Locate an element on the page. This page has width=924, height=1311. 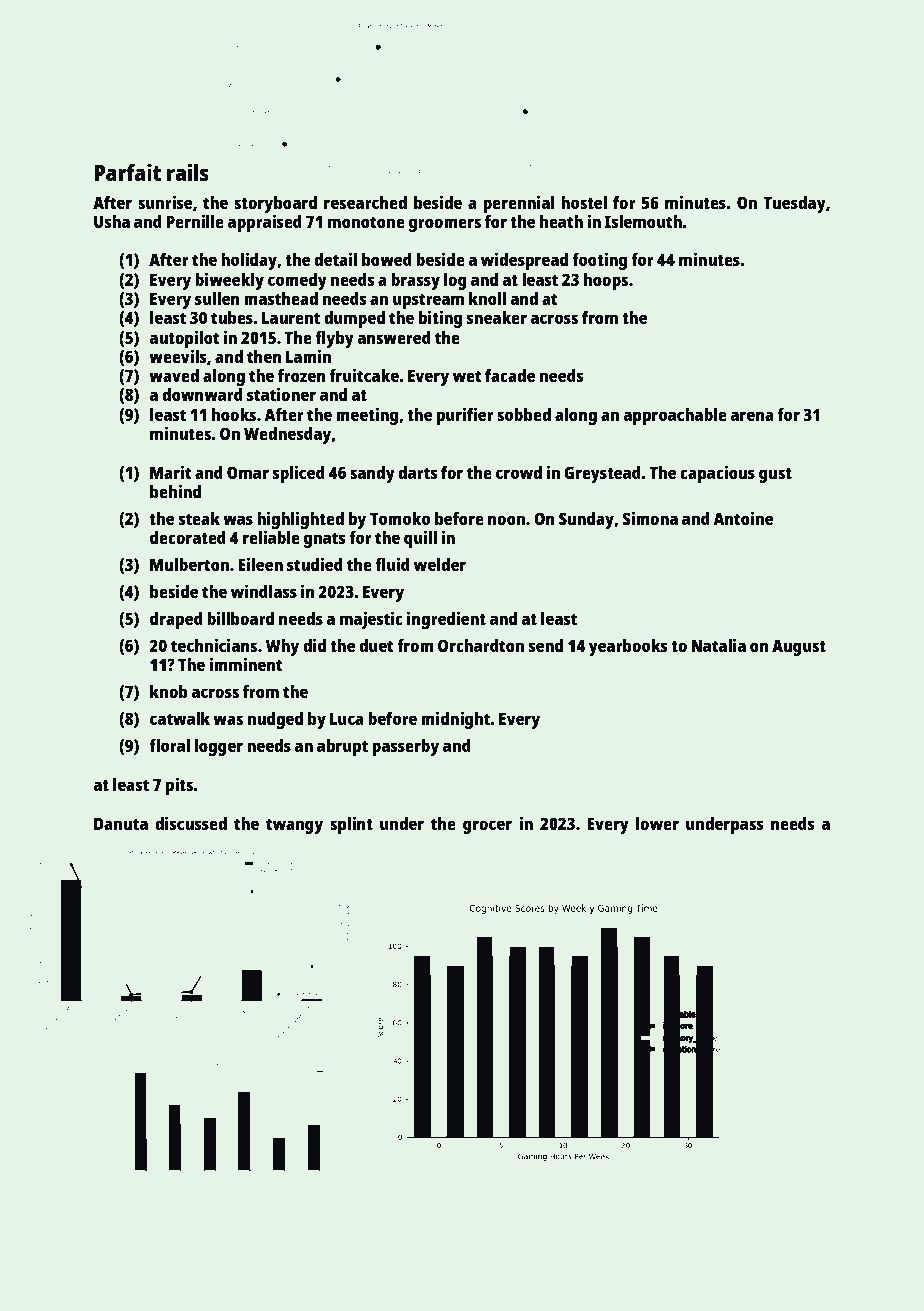
Natalia is located at coordinates (718, 645).
